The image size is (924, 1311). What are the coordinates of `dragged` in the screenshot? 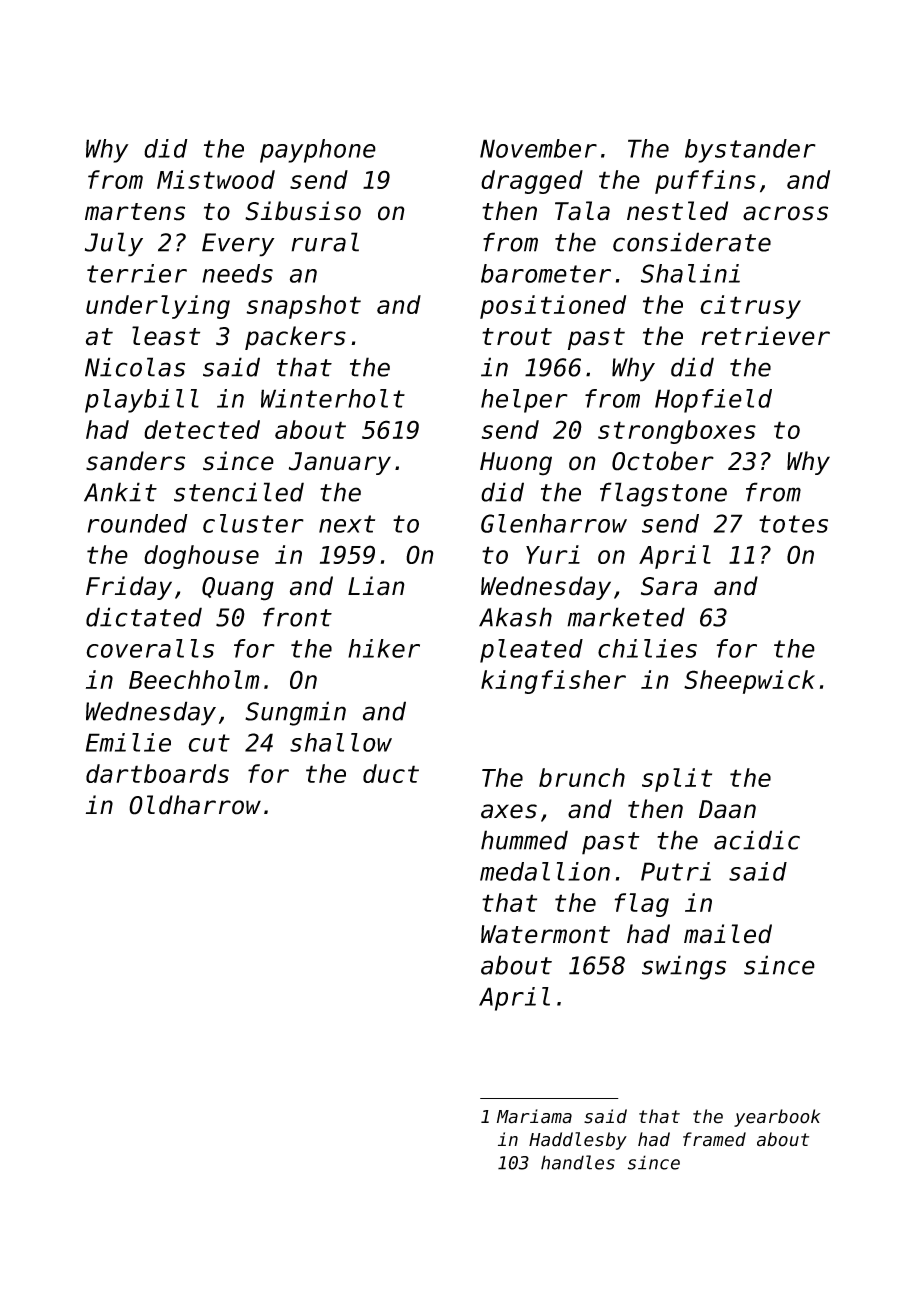 It's located at (532, 182).
